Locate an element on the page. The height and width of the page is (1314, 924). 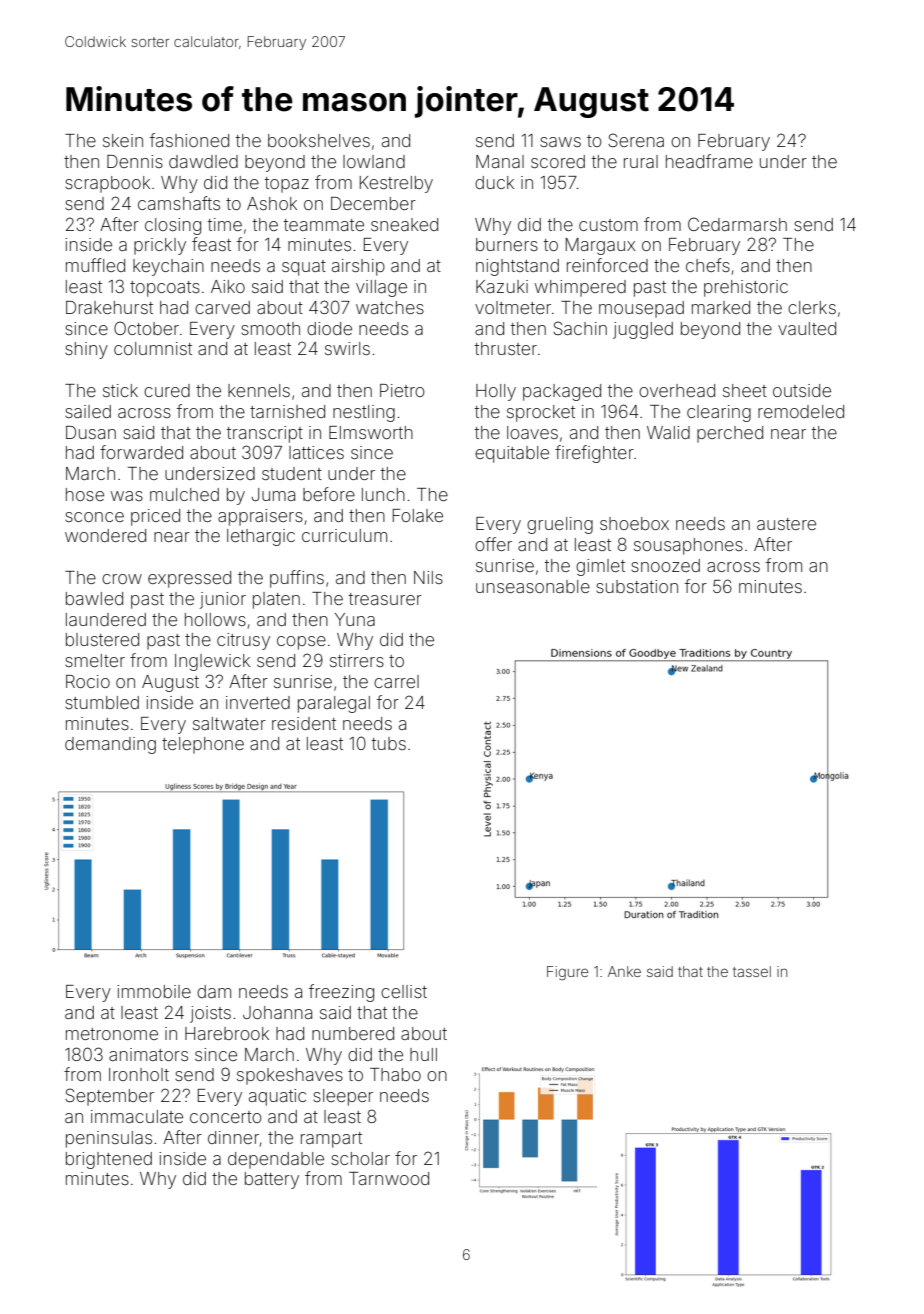
clerks is located at coordinates (812, 307).
